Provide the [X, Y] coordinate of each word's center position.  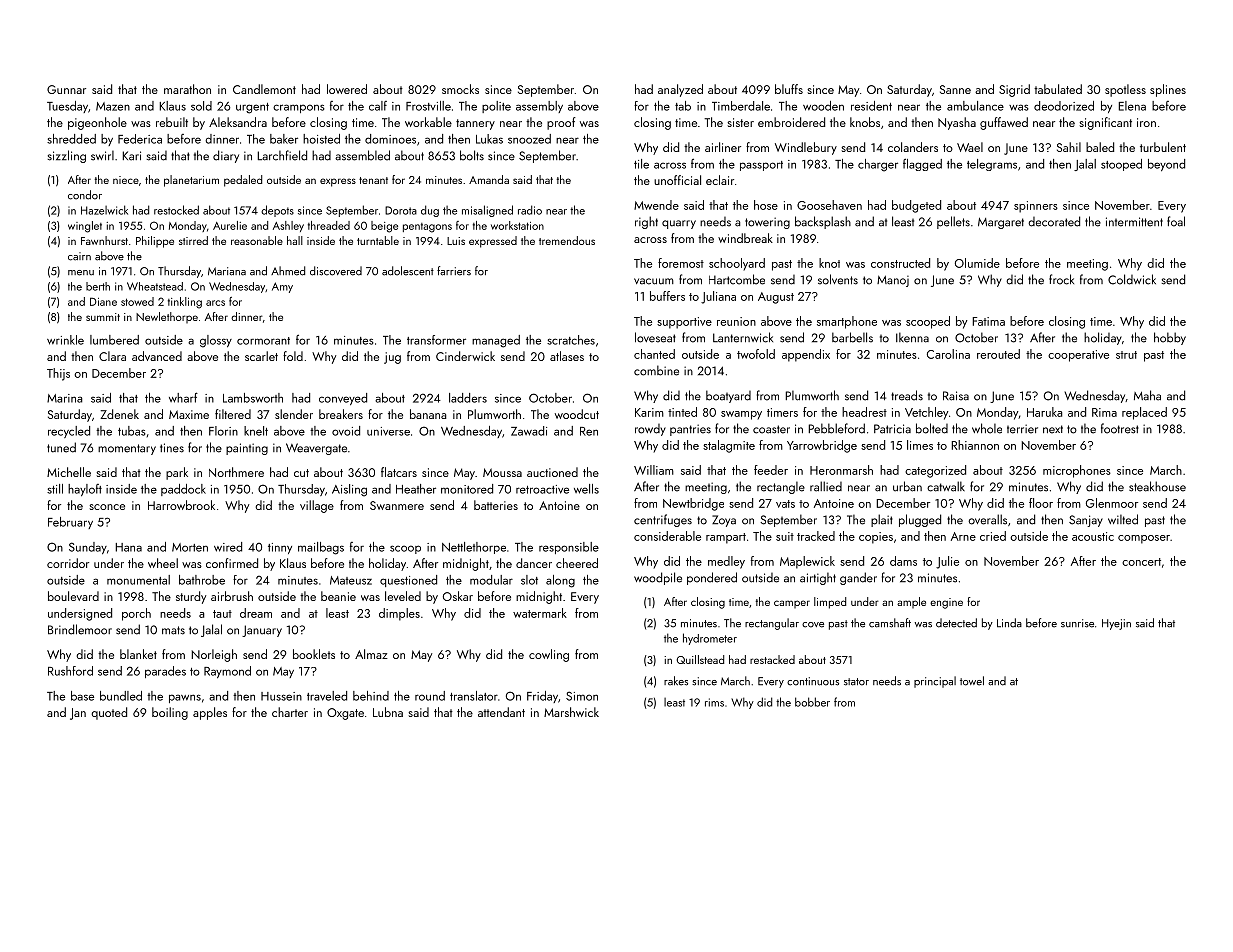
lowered [347, 89]
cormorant [263, 341]
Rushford [70, 671]
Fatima [988, 321]
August [776, 298]
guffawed [1004, 123]
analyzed [680, 90]
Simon [582, 696]
